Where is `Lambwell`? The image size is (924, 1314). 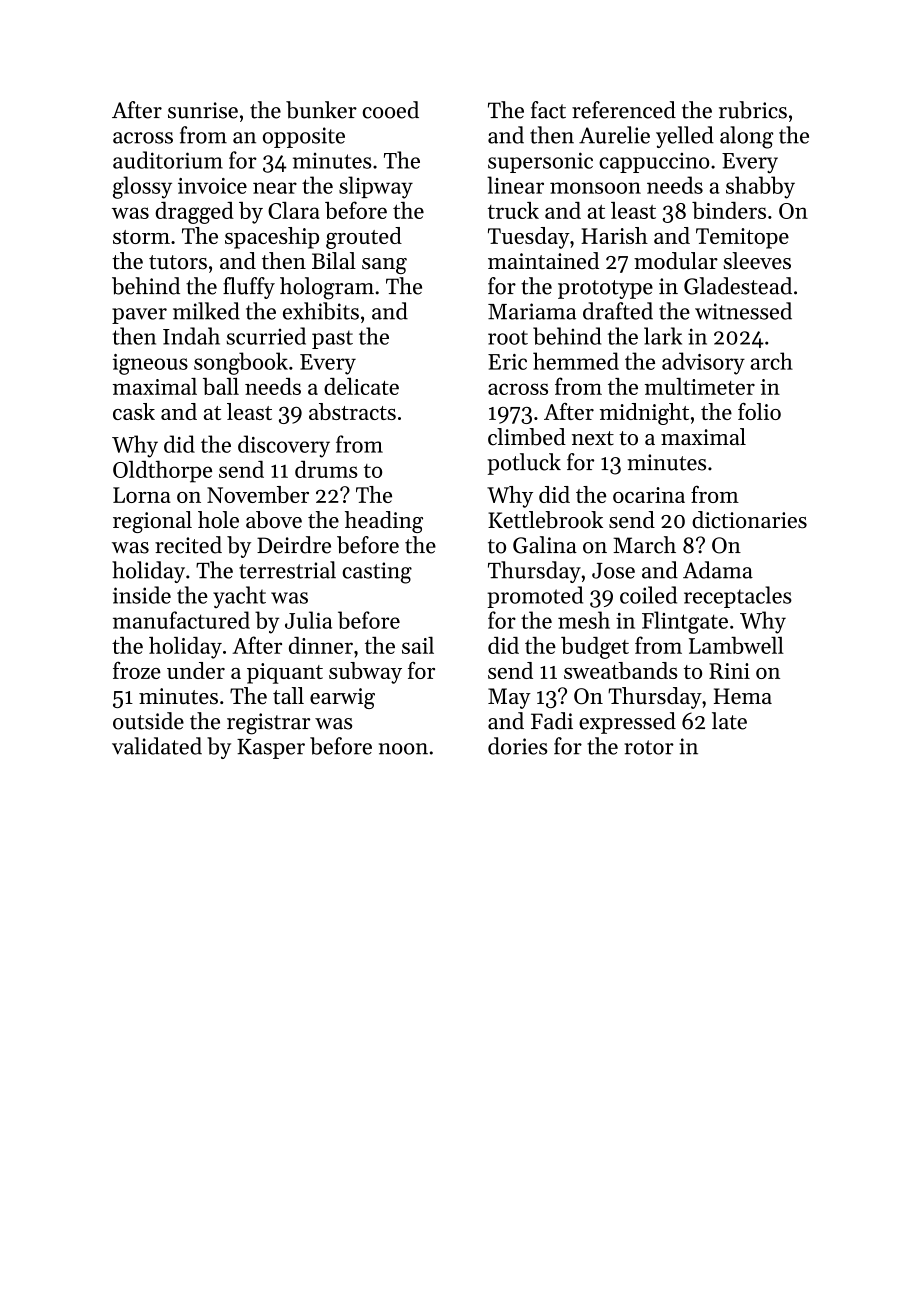 Lambwell is located at coordinates (736, 645).
